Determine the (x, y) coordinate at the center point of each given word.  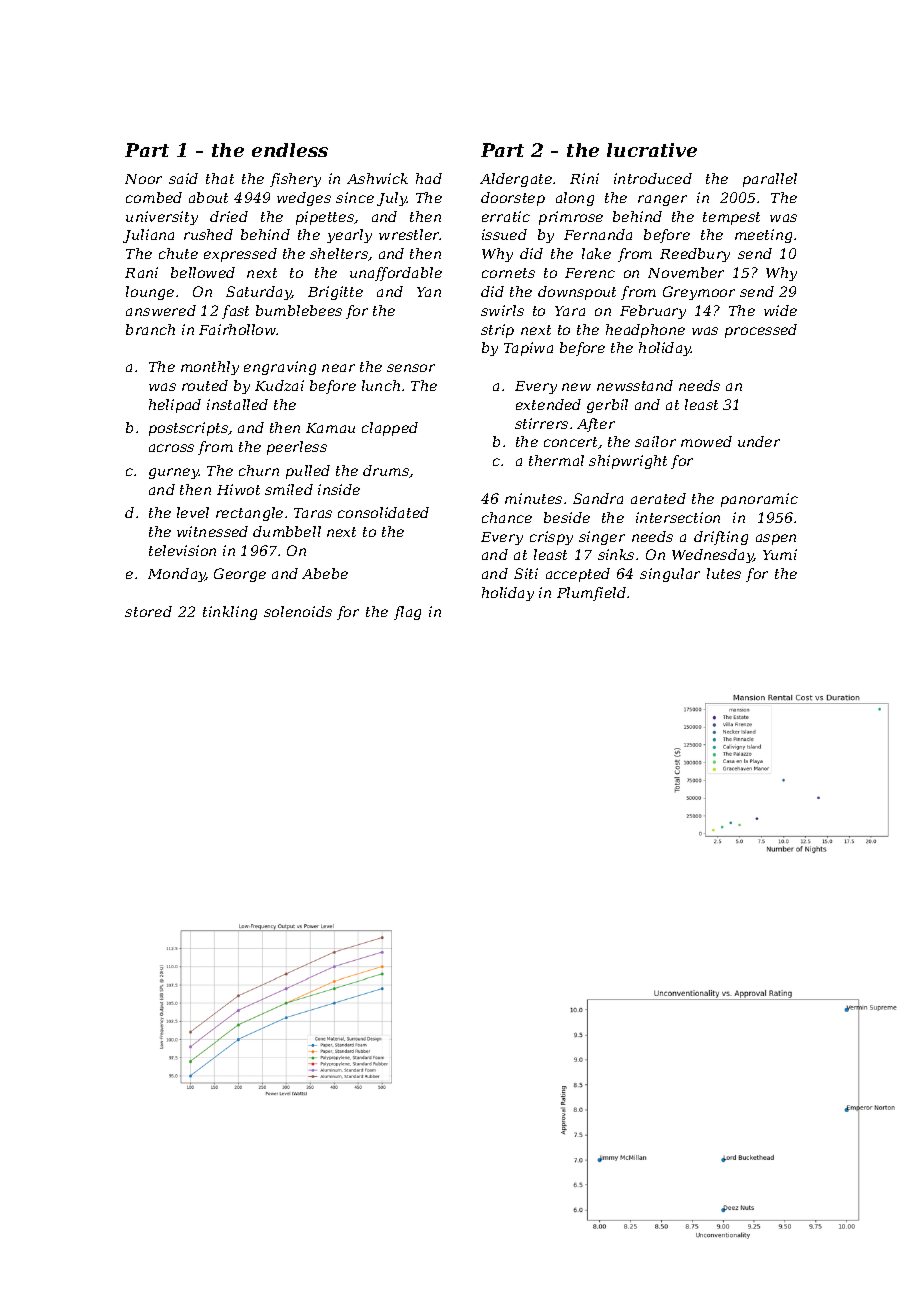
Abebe (325, 573)
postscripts (188, 429)
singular (670, 575)
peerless (297, 448)
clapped (390, 429)
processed (761, 331)
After (596, 425)
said (183, 178)
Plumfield (591, 594)
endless (290, 150)
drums (386, 471)
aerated (658, 498)
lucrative (652, 150)
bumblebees (299, 310)
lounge (150, 293)
